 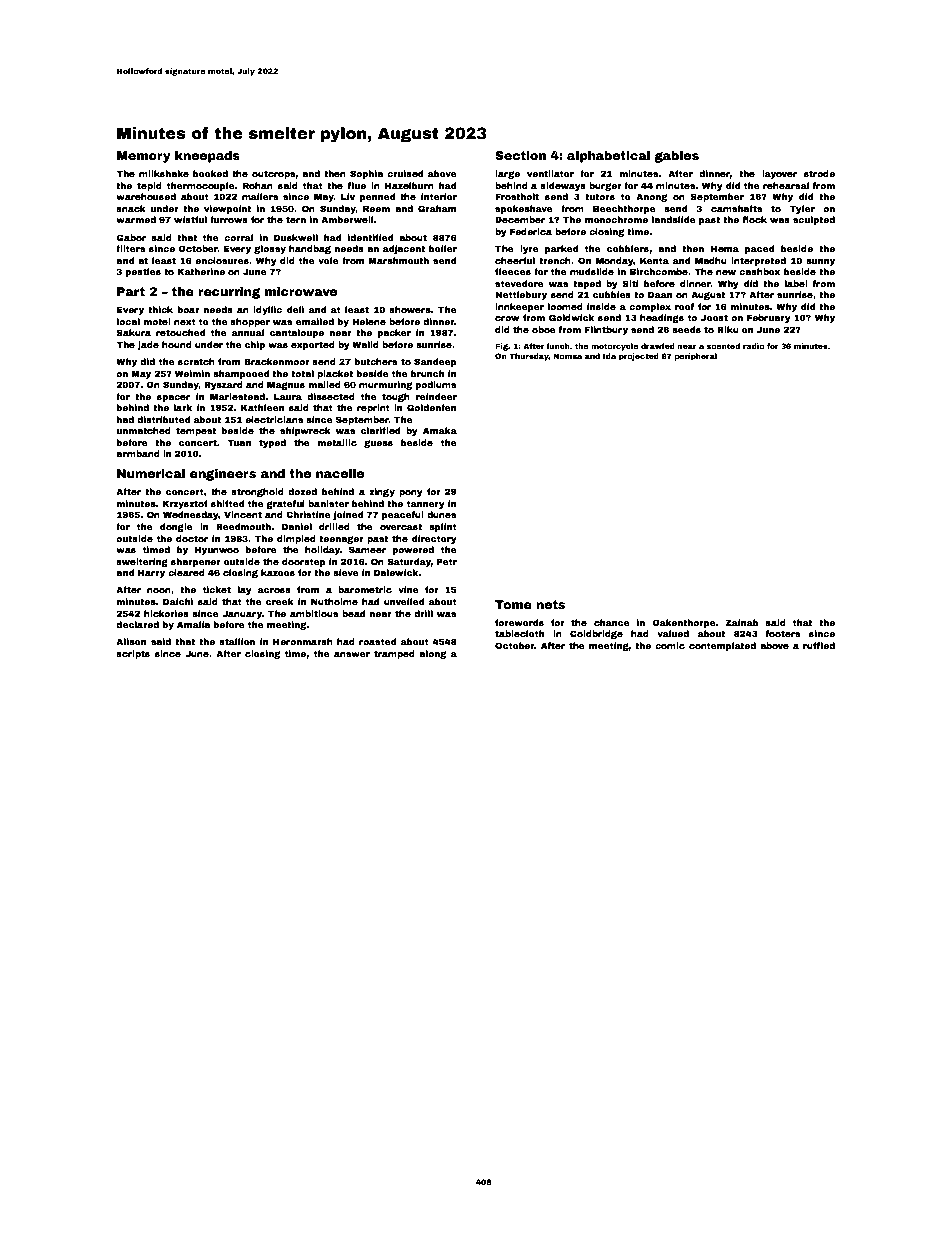 What do you see at coordinates (241, 374) in the page?
I see `shampooed` at bounding box center [241, 374].
